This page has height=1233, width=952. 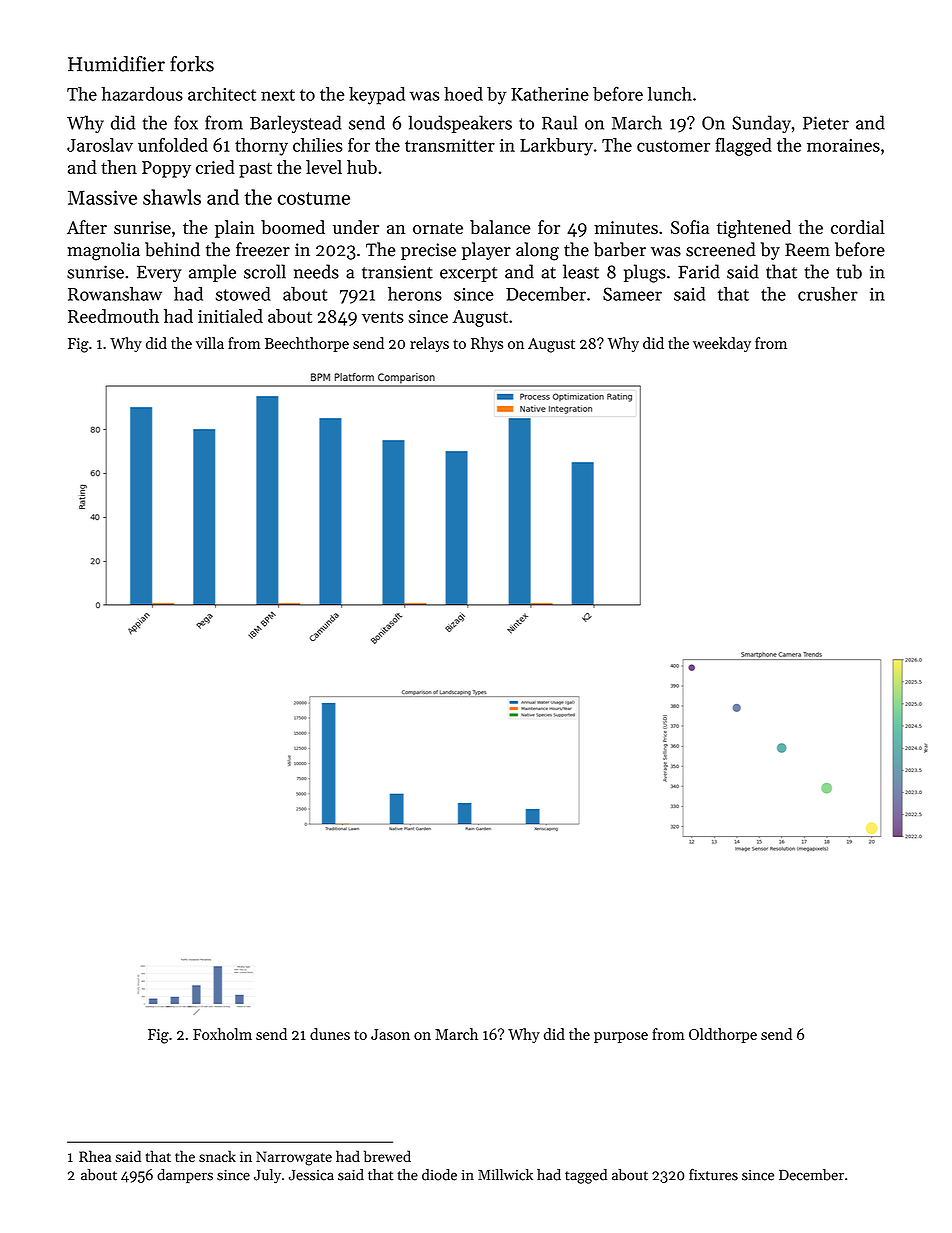 I want to click on fixtures, so click(x=713, y=1174).
